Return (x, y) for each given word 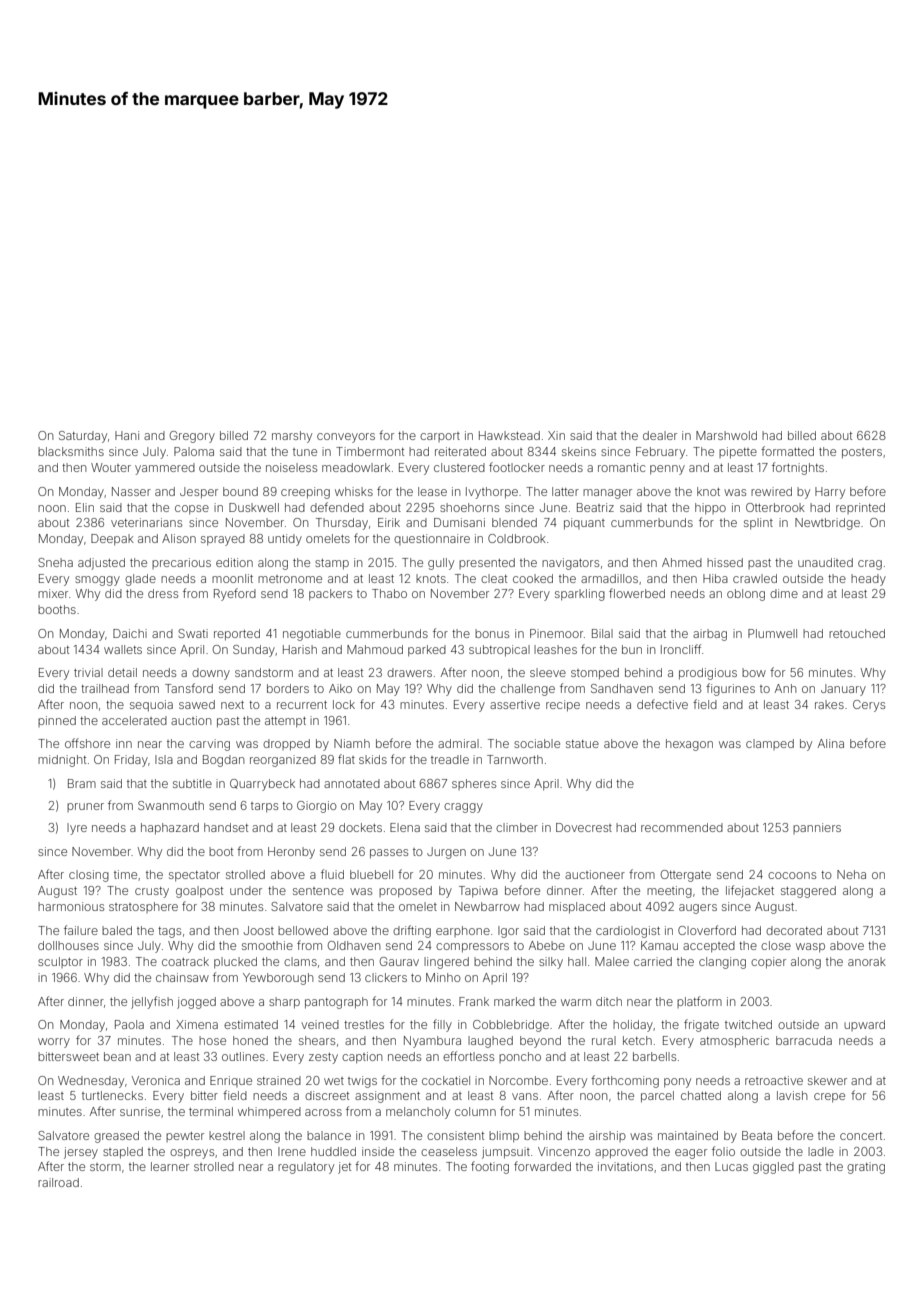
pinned (57, 721)
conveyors (346, 438)
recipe (563, 706)
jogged (196, 1003)
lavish (792, 1095)
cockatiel (446, 1080)
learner (170, 1166)
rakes (829, 704)
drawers (409, 672)
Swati (193, 633)
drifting (412, 931)
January (843, 690)
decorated (794, 930)
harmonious (71, 906)
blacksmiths (71, 451)
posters (862, 453)
